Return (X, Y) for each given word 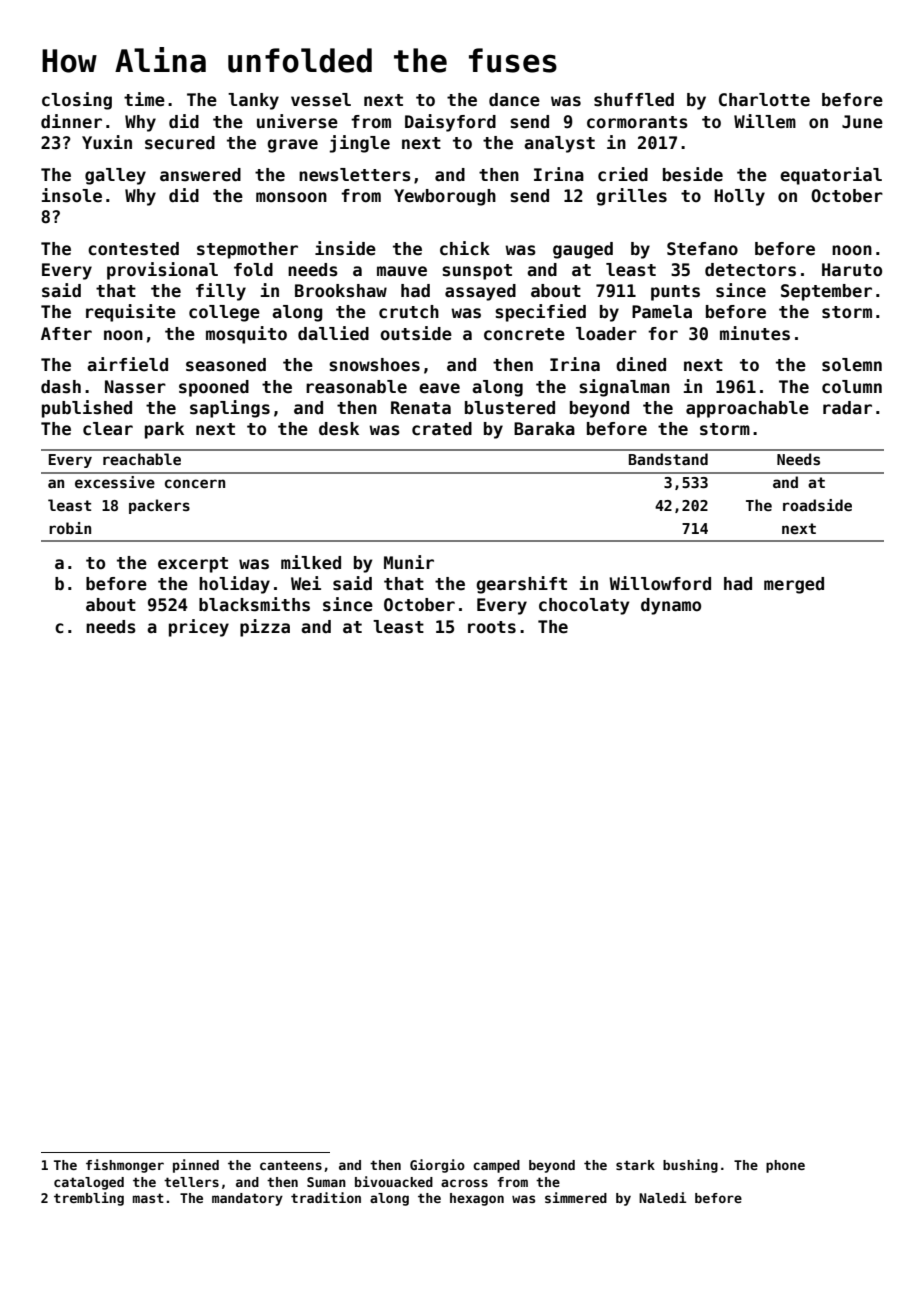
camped (496, 1166)
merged (794, 585)
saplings (230, 409)
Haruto (852, 270)
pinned (196, 1166)
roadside (817, 505)
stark (635, 1165)
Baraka (544, 429)
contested (133, 249)
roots (492, 627)
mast (148, 1198)
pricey (199, 628)
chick (465, 248)
